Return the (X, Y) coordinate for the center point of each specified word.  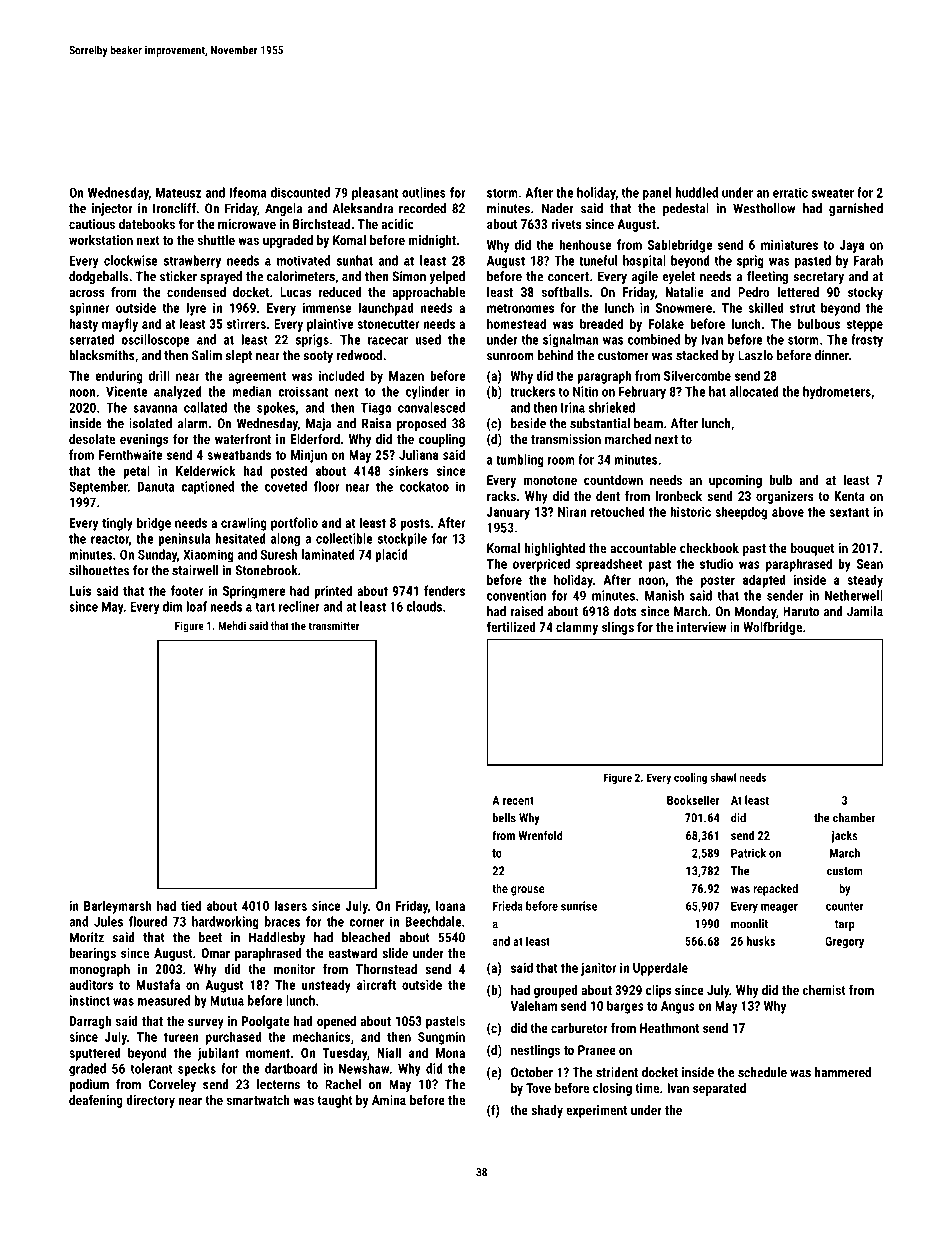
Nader (557, 208)
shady (547, 1111)
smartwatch (258, 1100)
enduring (119, 377)
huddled (697, 192)
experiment (596, 1111)
